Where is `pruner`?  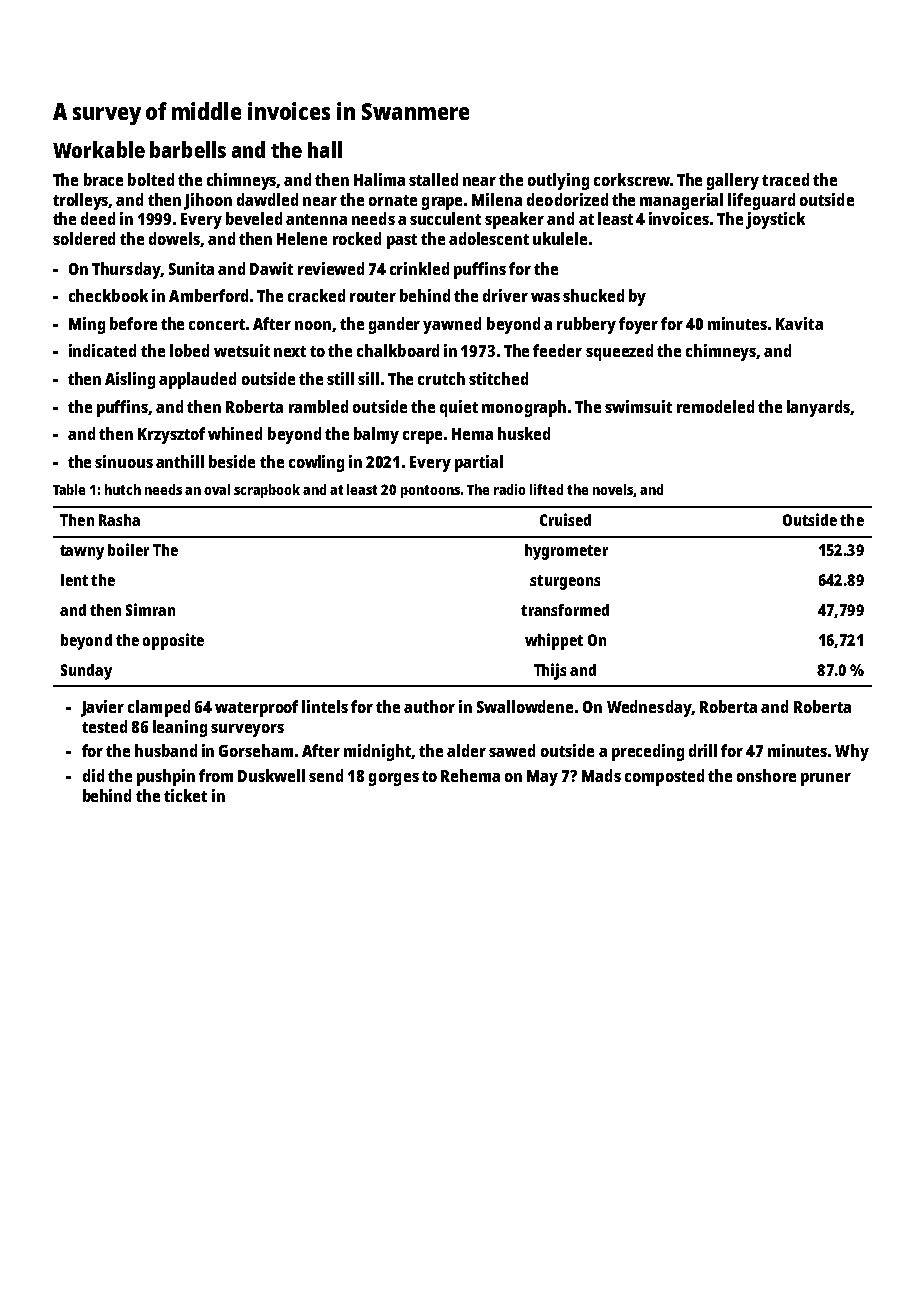 pruner is located at coordinates (826, 779).
